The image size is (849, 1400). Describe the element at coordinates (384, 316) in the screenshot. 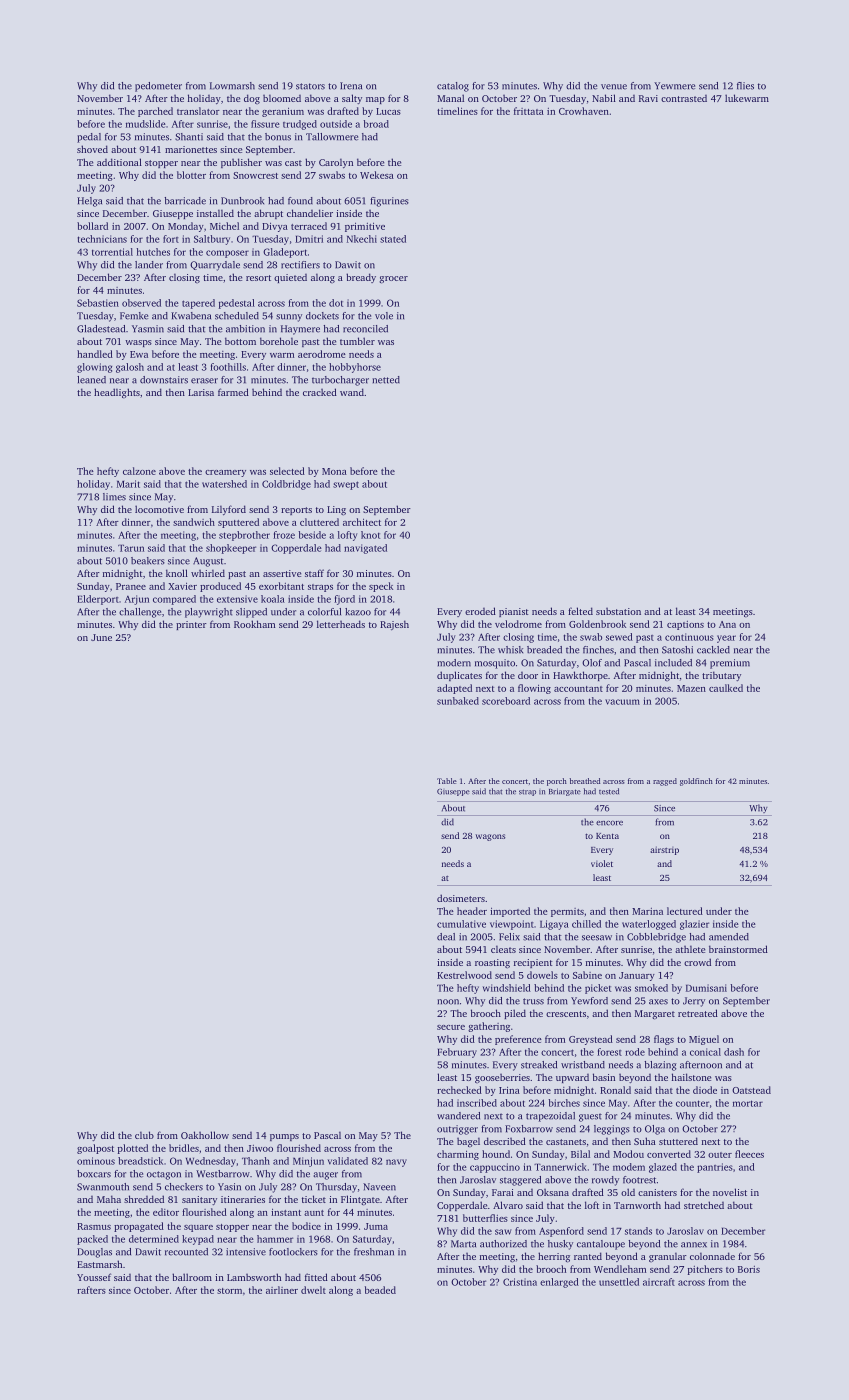

I see `vole` at that location.
